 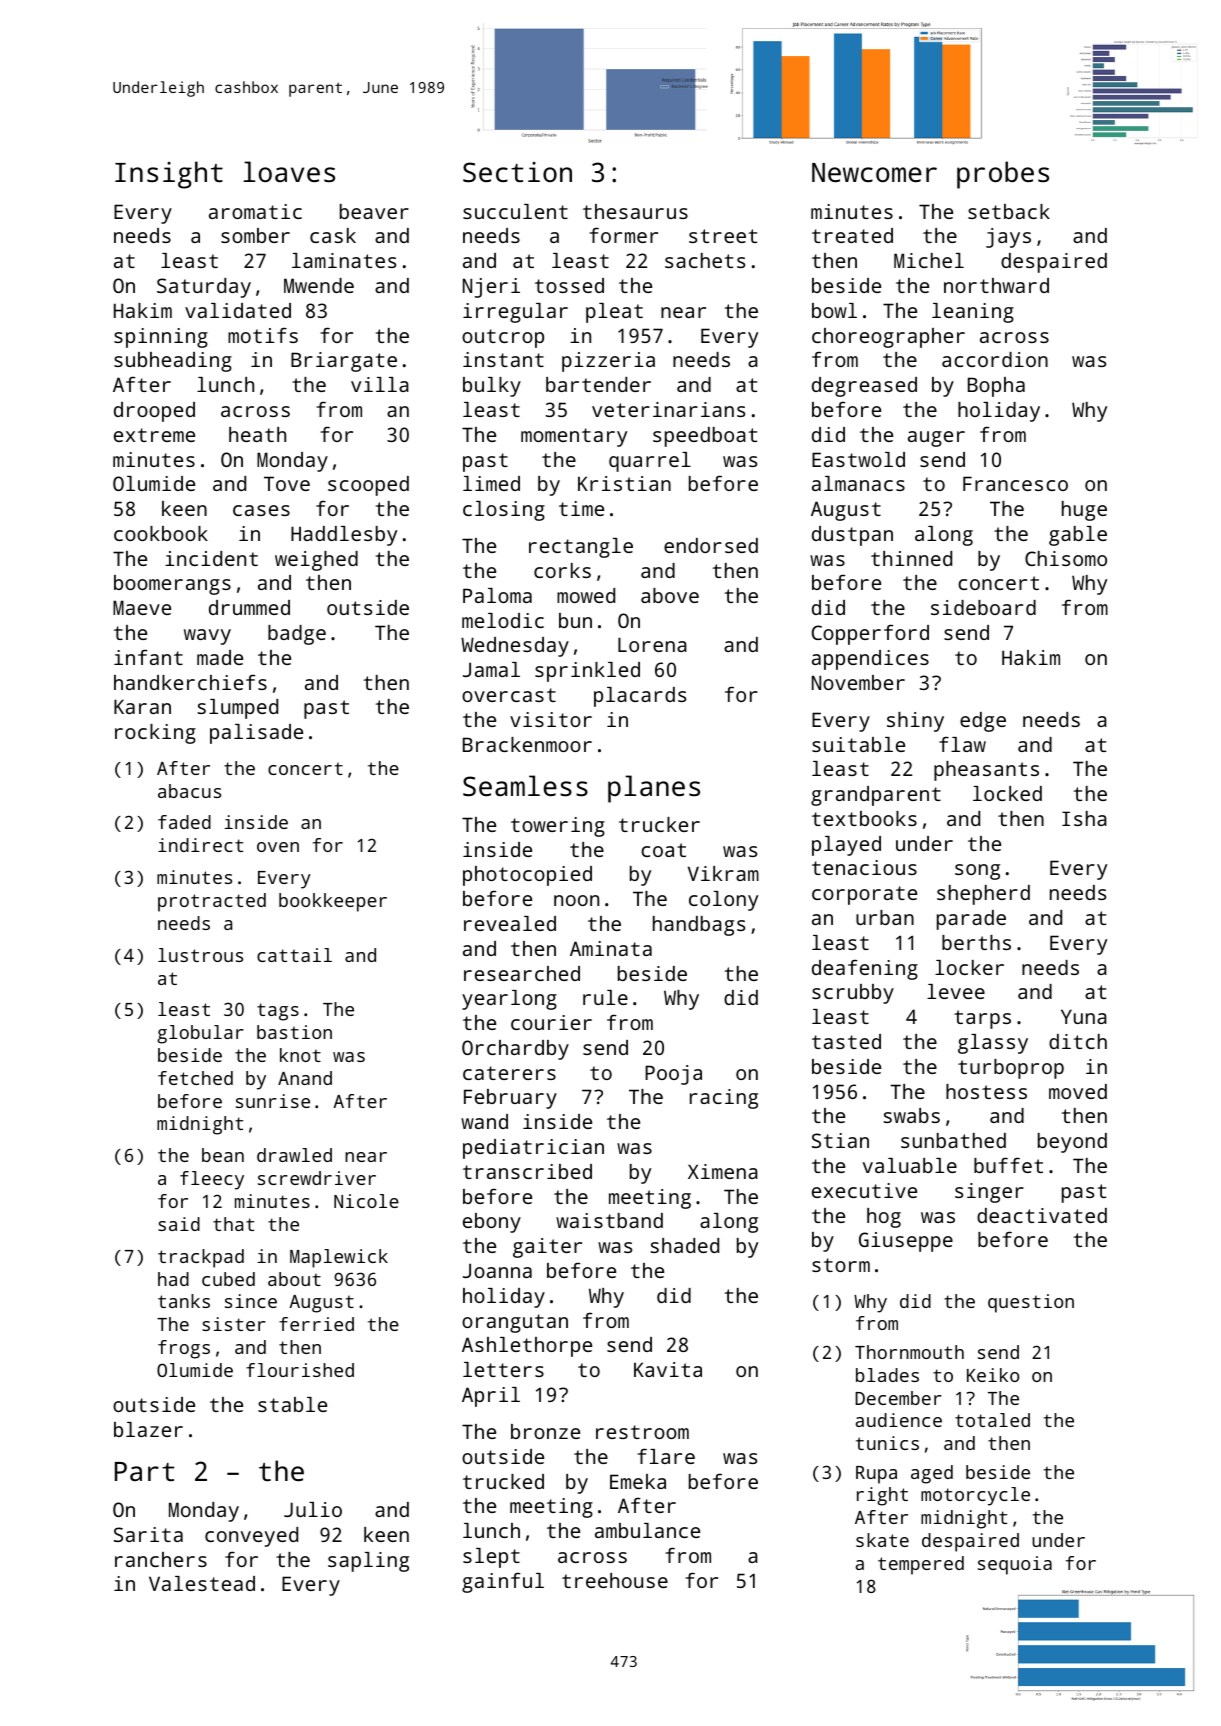 I want to click on tanks, so click(x=184, y=1301).
